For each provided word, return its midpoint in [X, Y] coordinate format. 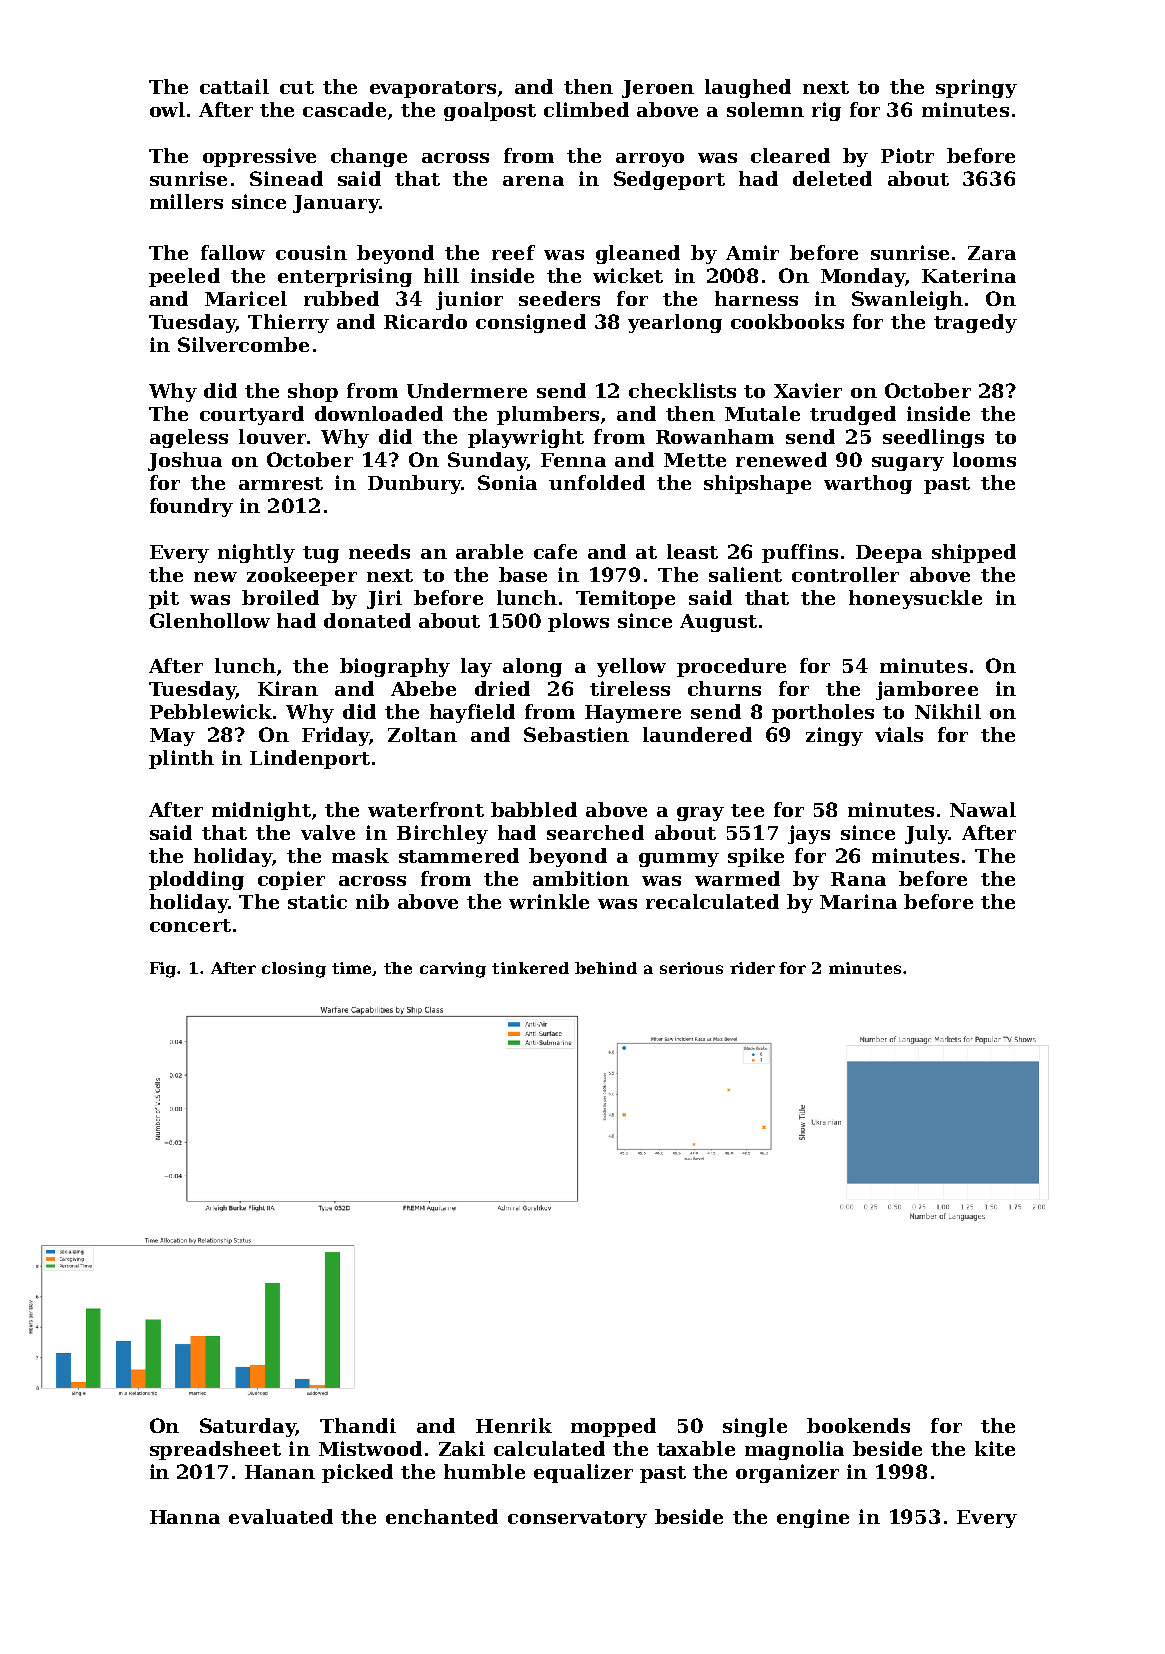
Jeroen [658, 89]
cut [297, 87]
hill [441, 275]
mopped [613, 1427]
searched [595, 832]
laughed [748, 88]
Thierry [288, 323]
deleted [832, 178]
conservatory [577, 1519]
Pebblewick [211, 711]
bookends [858, 1425]
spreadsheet [215, 1450]
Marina [858, 901]
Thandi [358, 1425]
